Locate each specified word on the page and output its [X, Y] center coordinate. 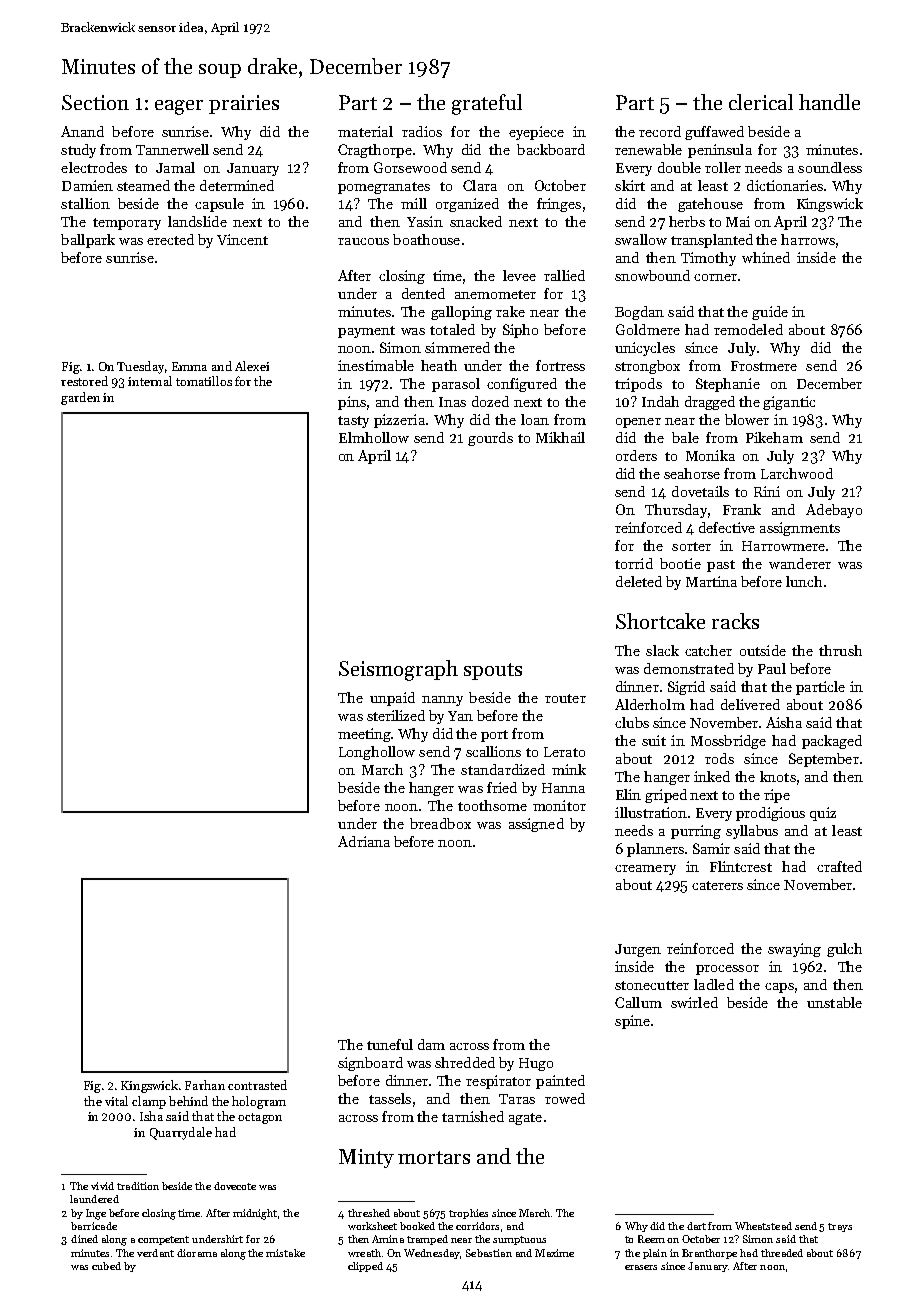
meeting [365, 735]
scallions [493, 751]
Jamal [175, 167]
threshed [369, 1213]
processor [727, 970]
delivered [750, 704]
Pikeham [774, 437]
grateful [487, 104]
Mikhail [560, 437]
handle [829, 102]
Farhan [205, 1085]
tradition [138, 1186]
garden [80, 398]
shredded [465, 1062]
